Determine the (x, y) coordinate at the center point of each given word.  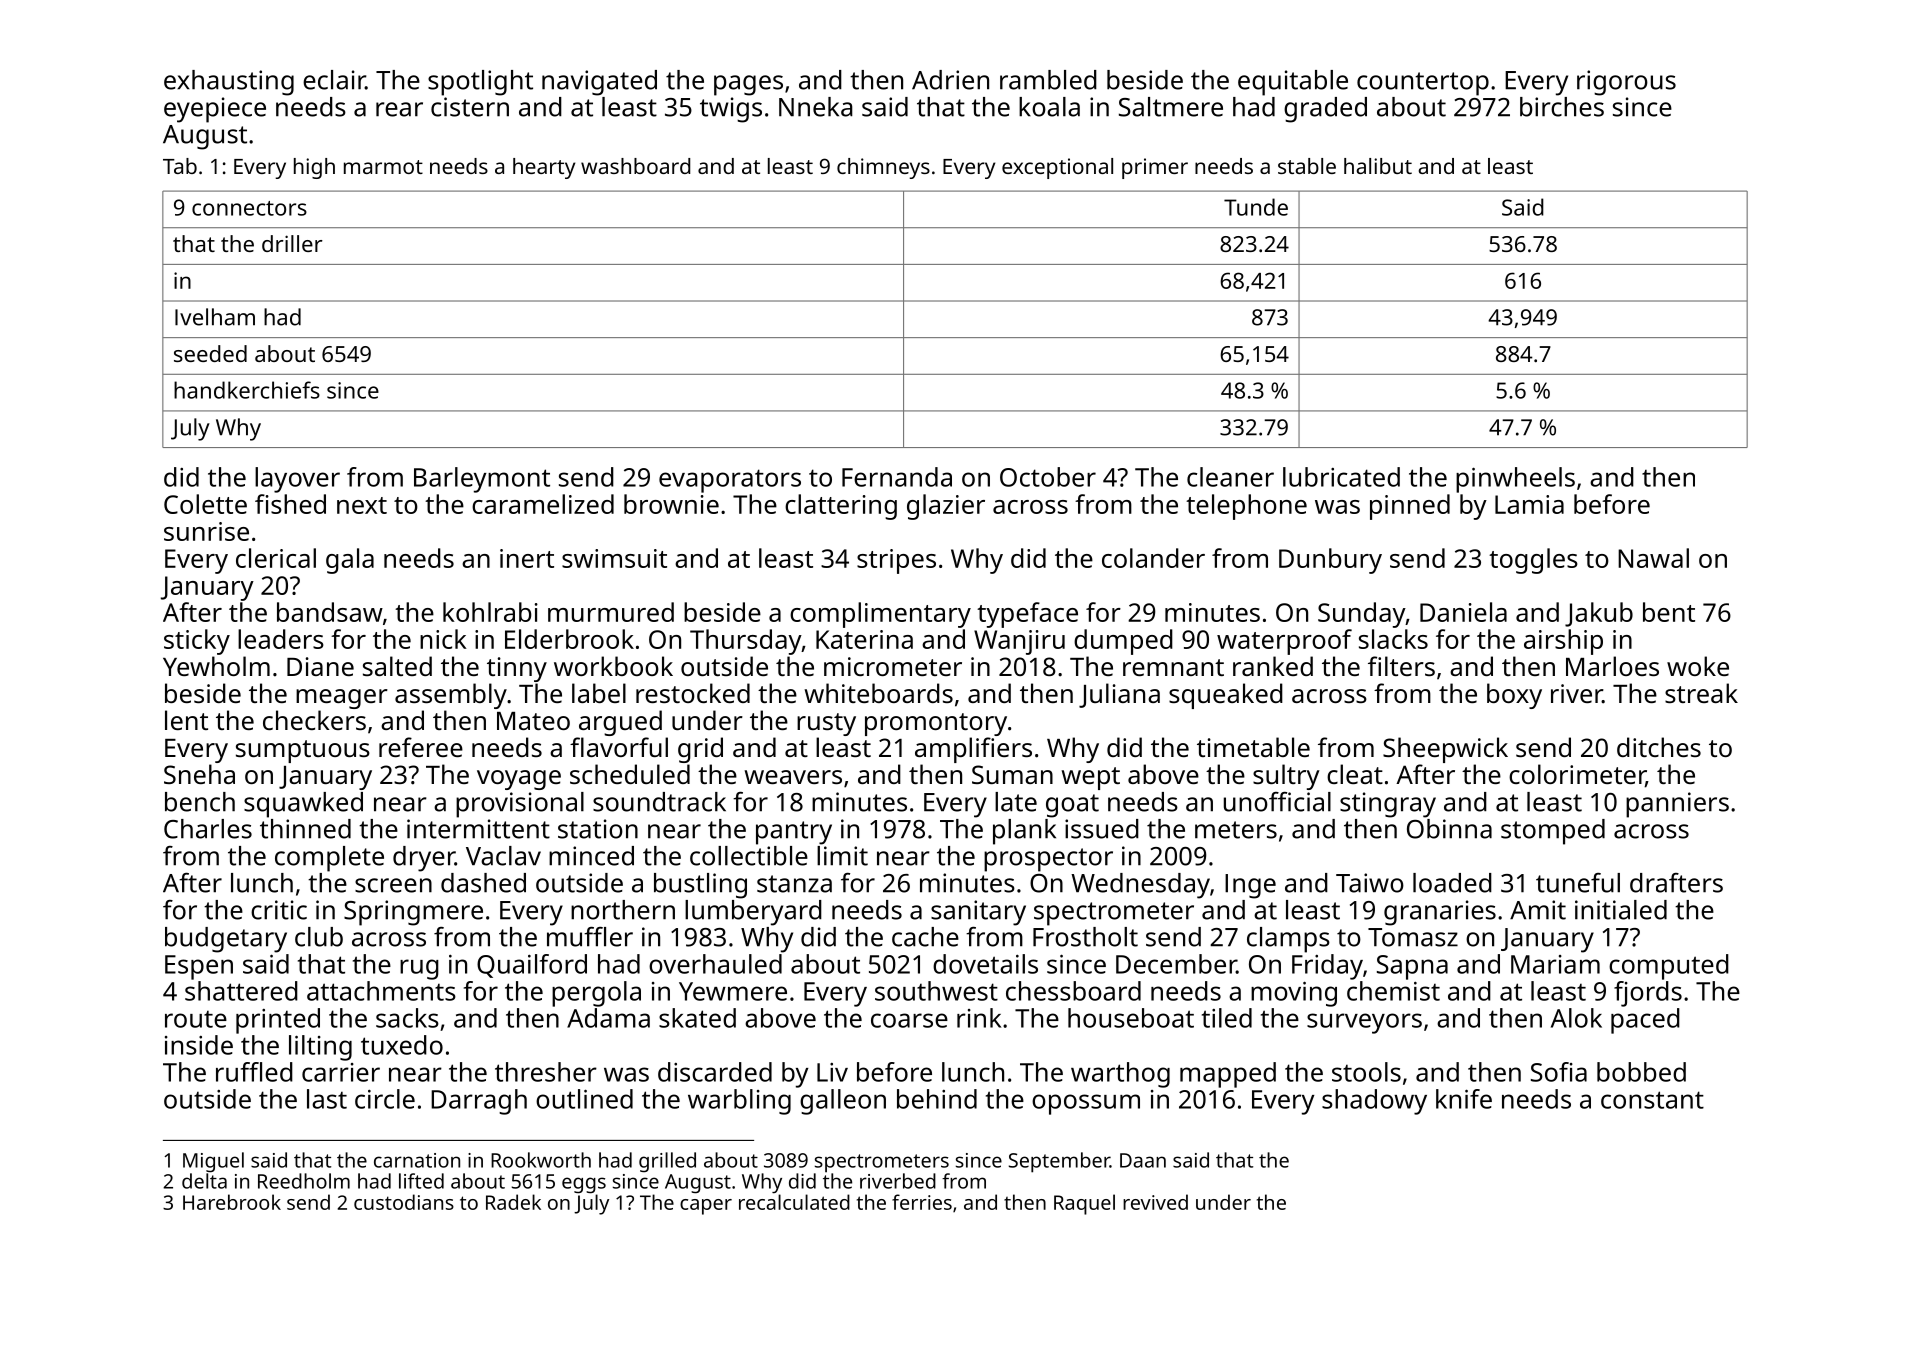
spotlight (480, 83)
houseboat (1131, 1018)
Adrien (950, 80)
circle (385, 1099)
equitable (1293, 83)
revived (1155, 1202)
